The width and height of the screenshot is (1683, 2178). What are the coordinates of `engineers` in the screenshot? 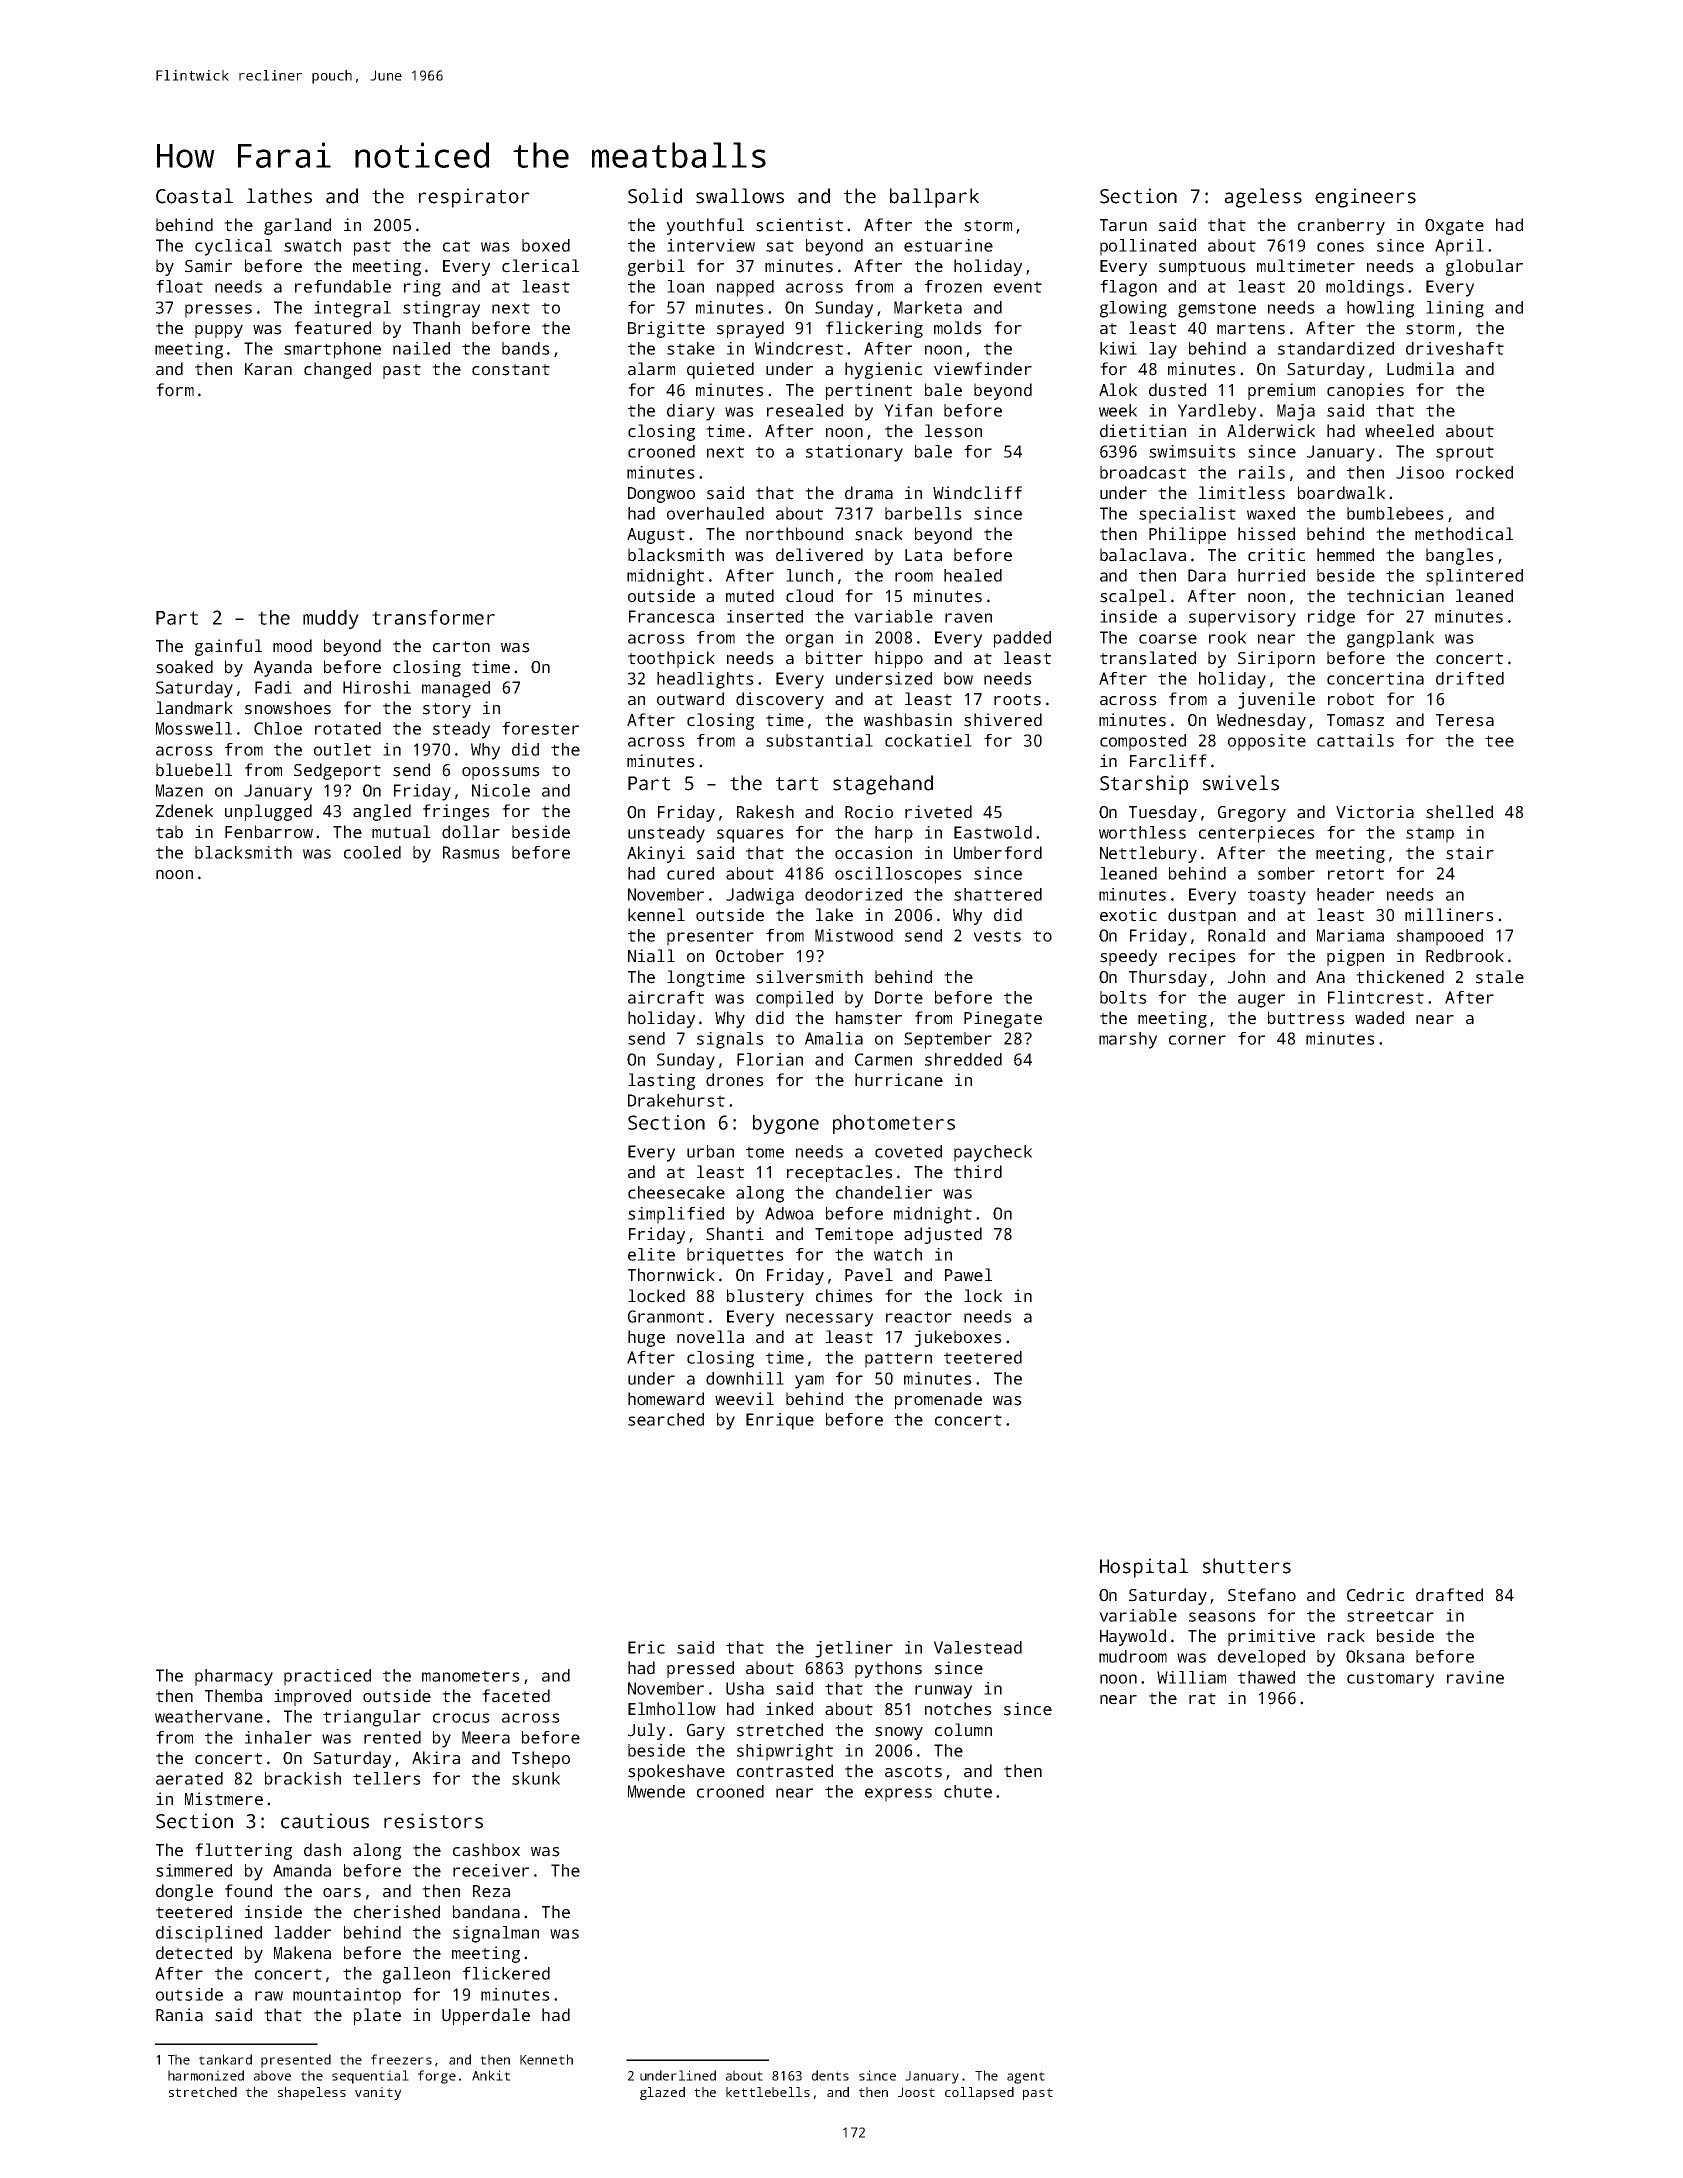 It's located at (1365, 198).
